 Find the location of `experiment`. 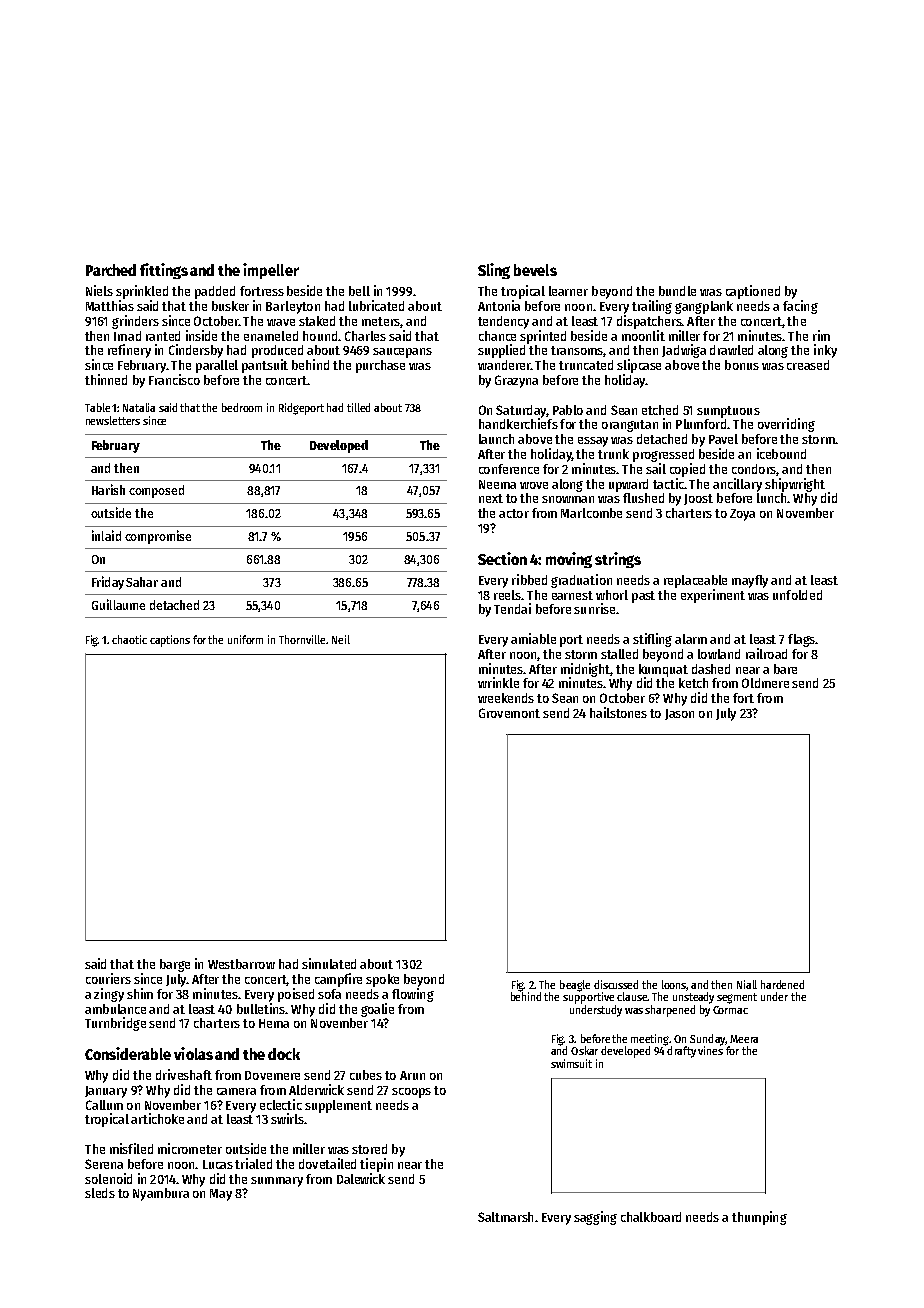

experiment is located at coordinates (713, 596).
